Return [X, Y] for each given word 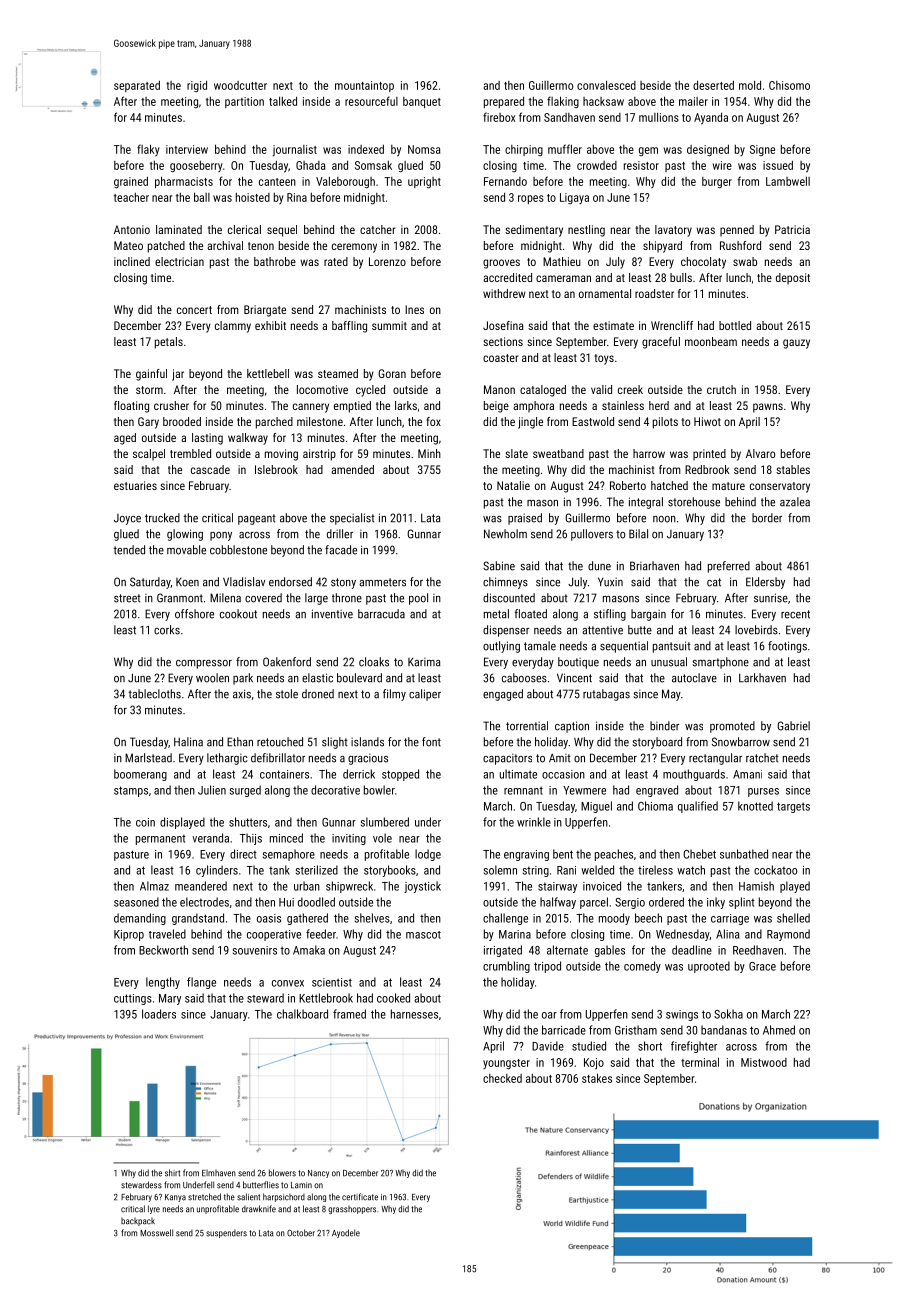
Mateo [128, 245]
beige [496, 407]
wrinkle [534, 822]
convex [288, 983]
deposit [793, 279]
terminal [700, 1062]
